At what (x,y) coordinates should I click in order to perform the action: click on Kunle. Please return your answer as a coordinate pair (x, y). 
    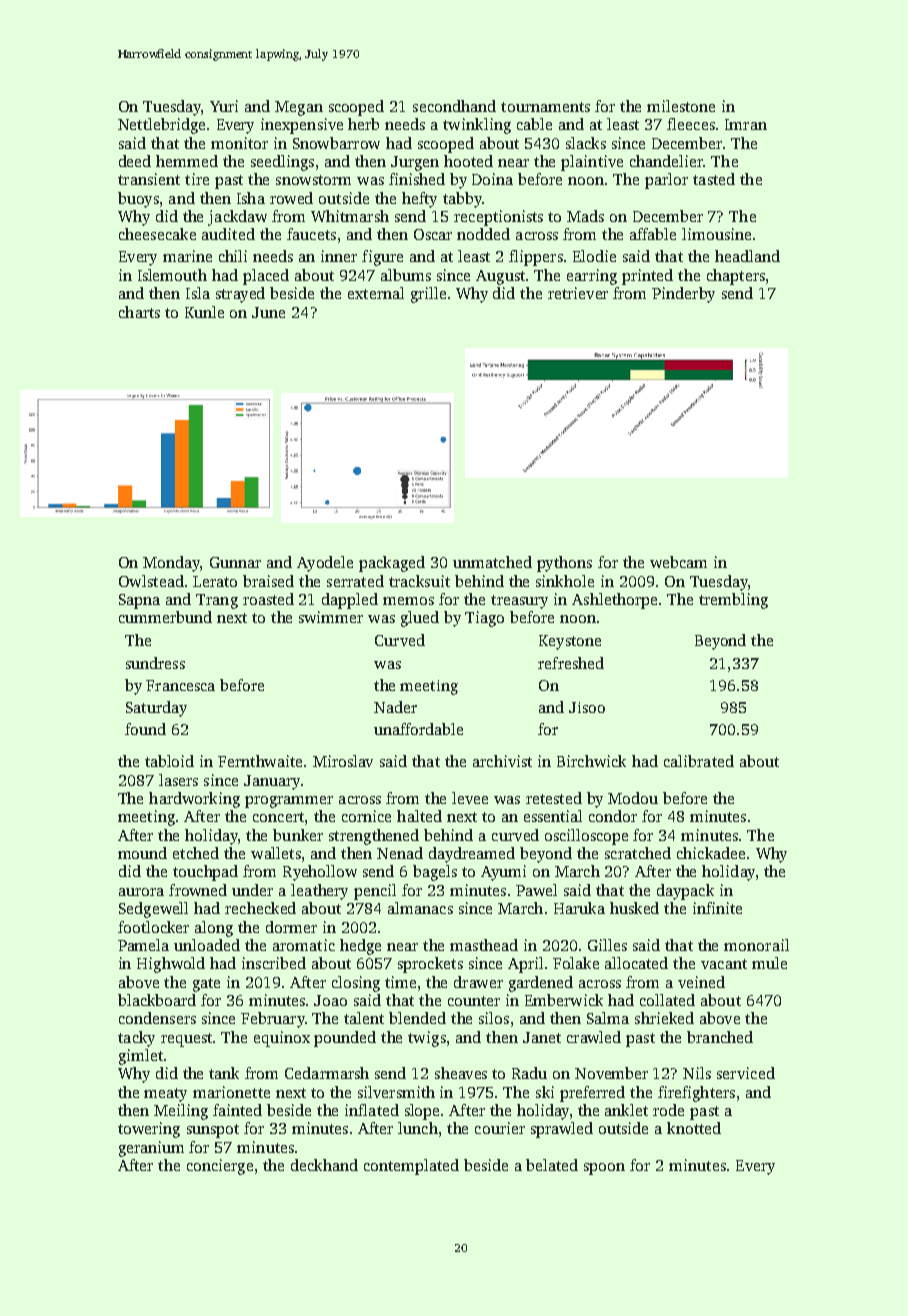
    Looking at the image, I should click on (204, 312).
